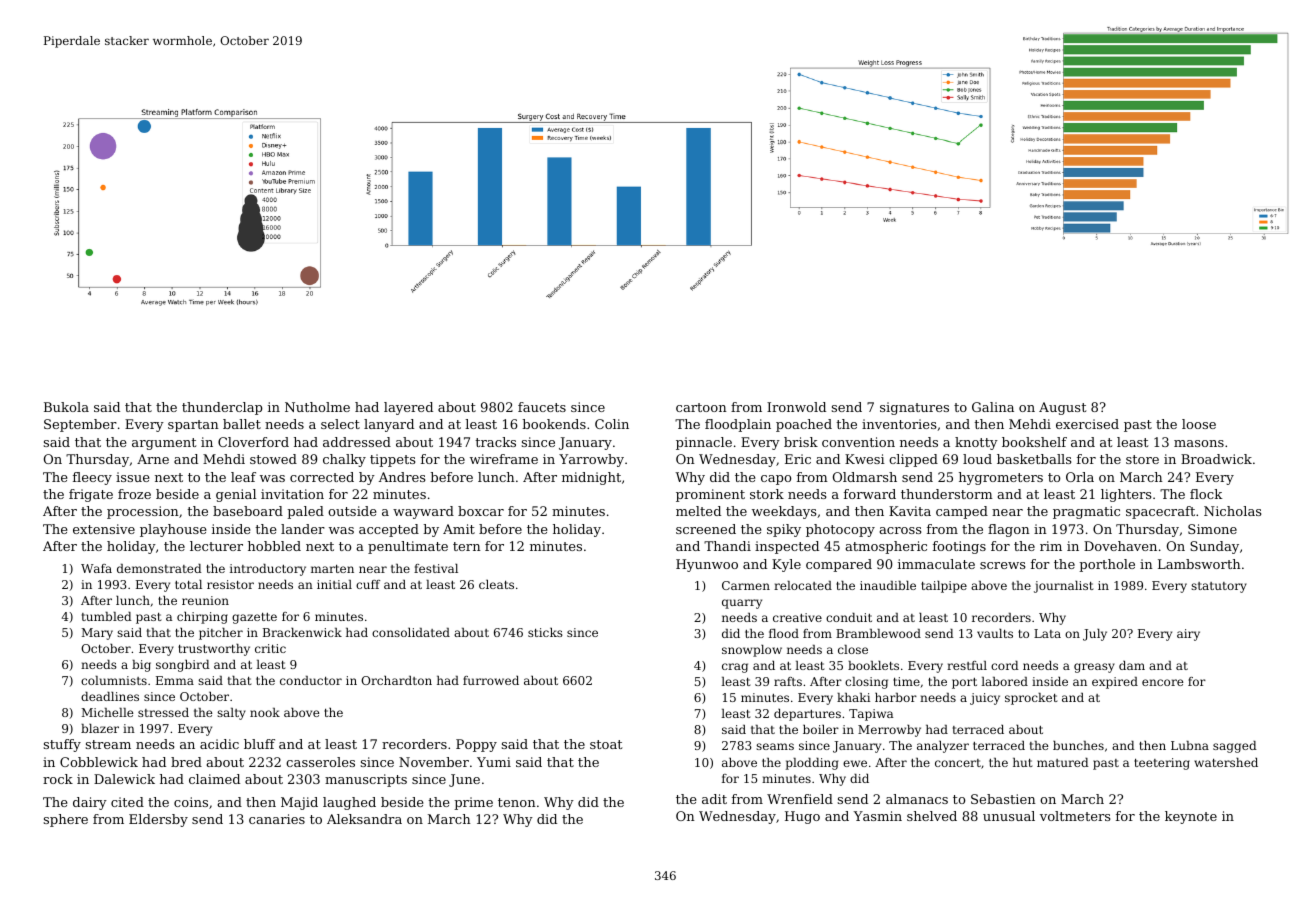  Describe the element at coordinates (1206, 494) in the screenshot. I see `flock` at that location.
